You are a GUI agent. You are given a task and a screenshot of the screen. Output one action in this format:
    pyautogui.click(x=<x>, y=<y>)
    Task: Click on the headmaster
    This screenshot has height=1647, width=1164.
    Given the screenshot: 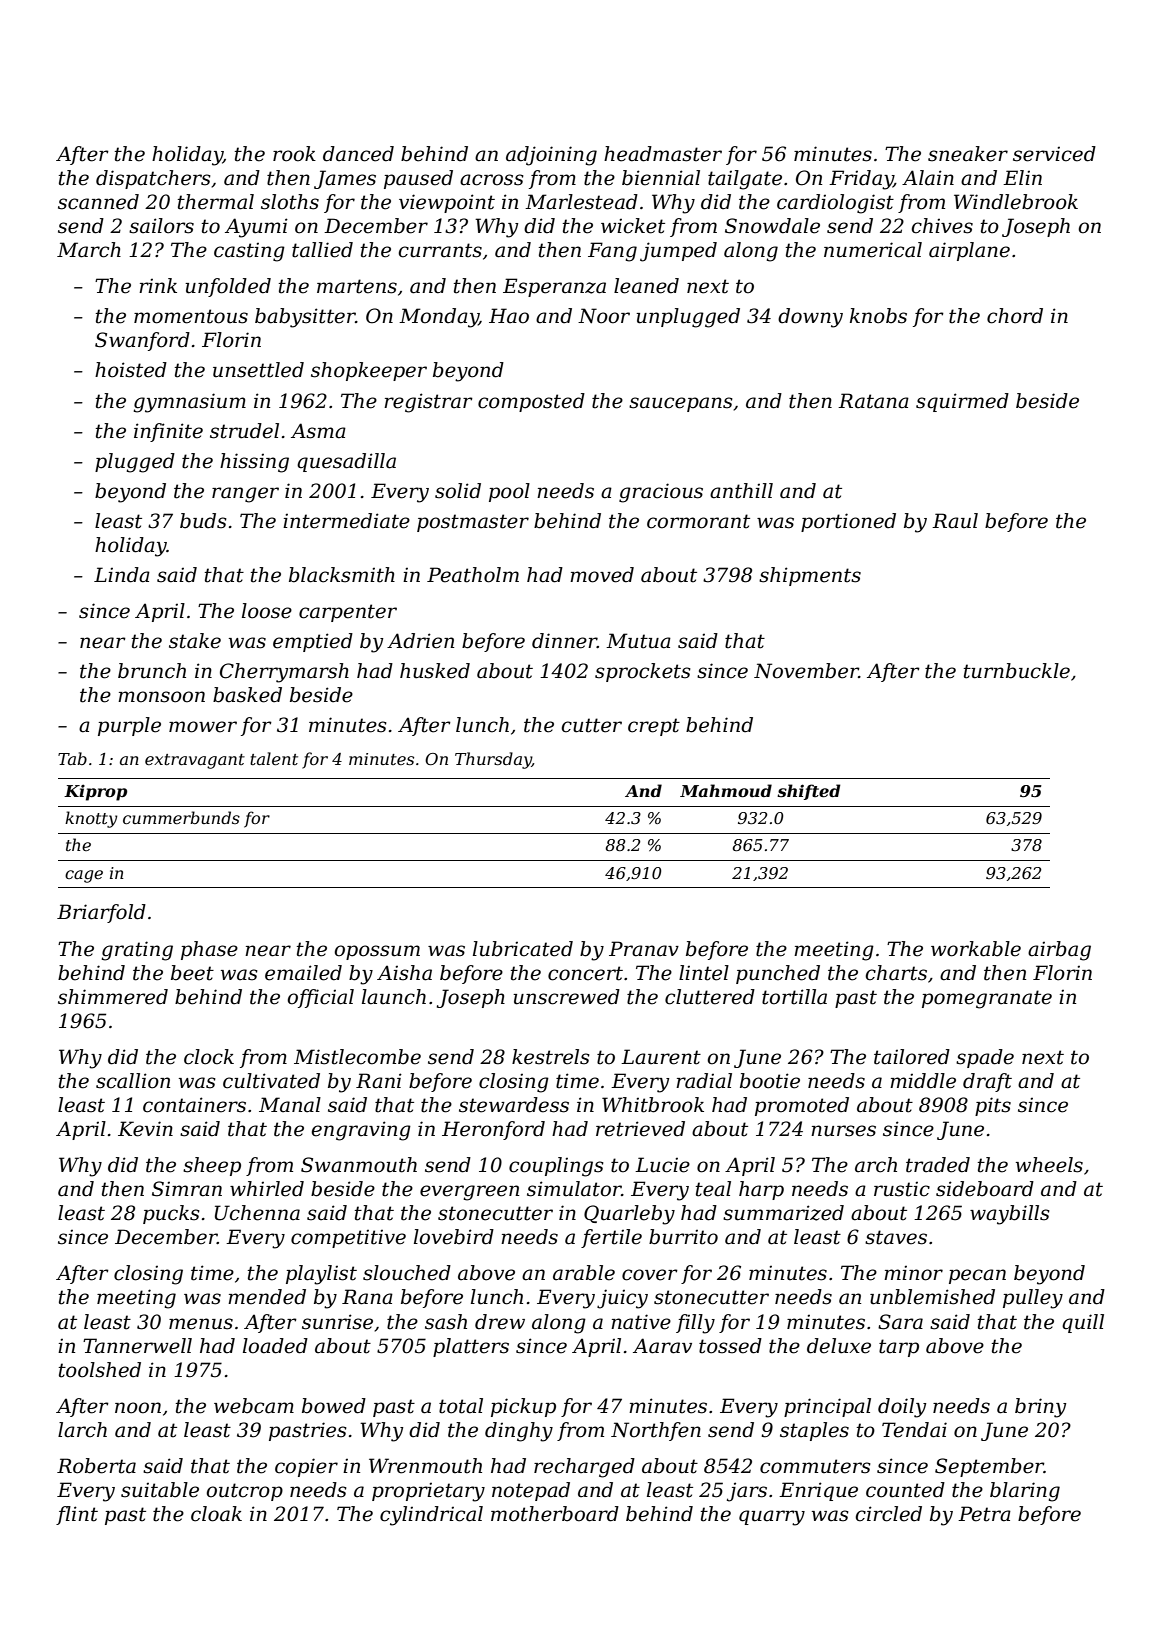 What is the action you would take?
    pyautogui.click(x=663, y=154)
